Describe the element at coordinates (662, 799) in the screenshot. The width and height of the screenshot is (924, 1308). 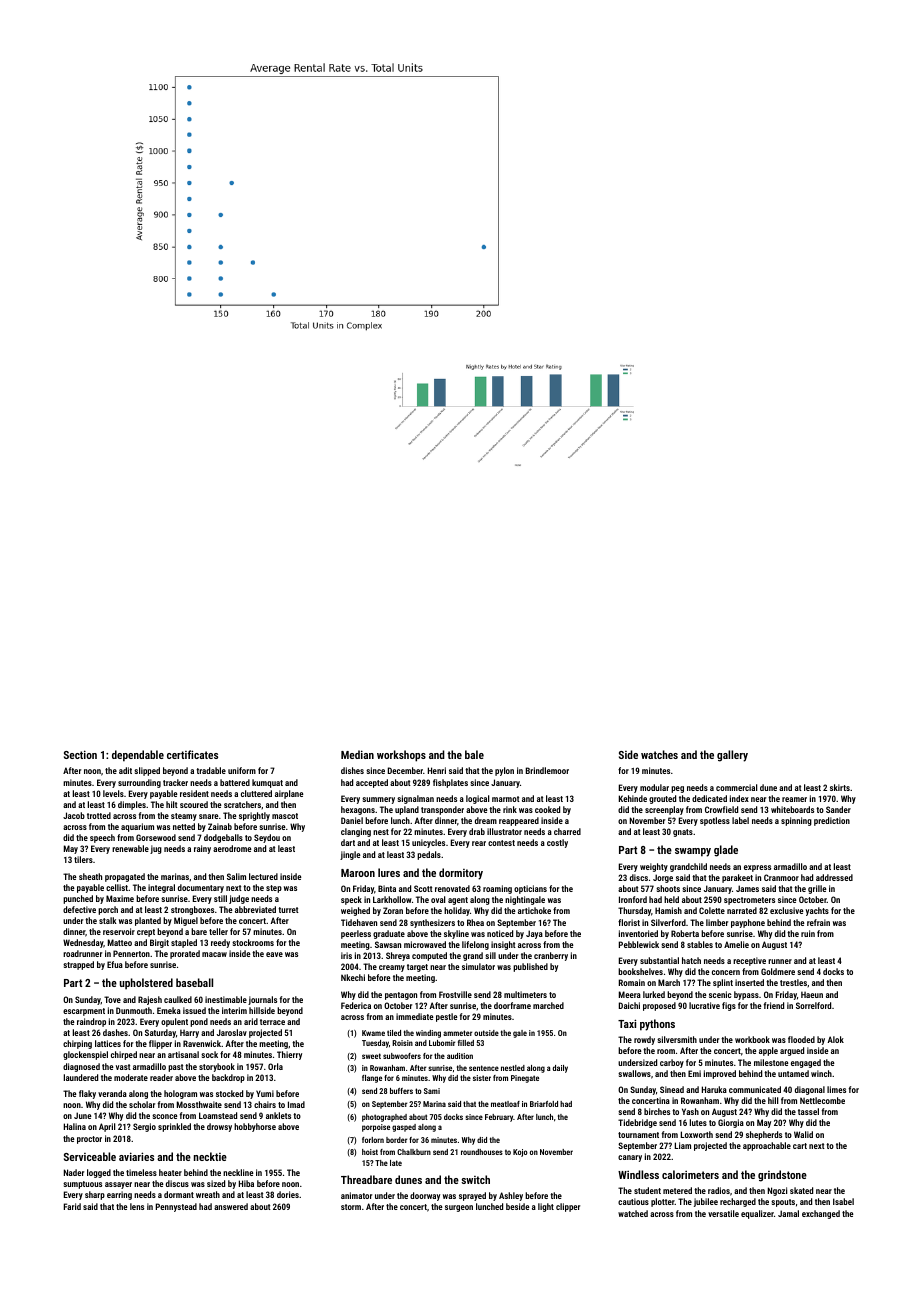
I see `grouted` at that location.
